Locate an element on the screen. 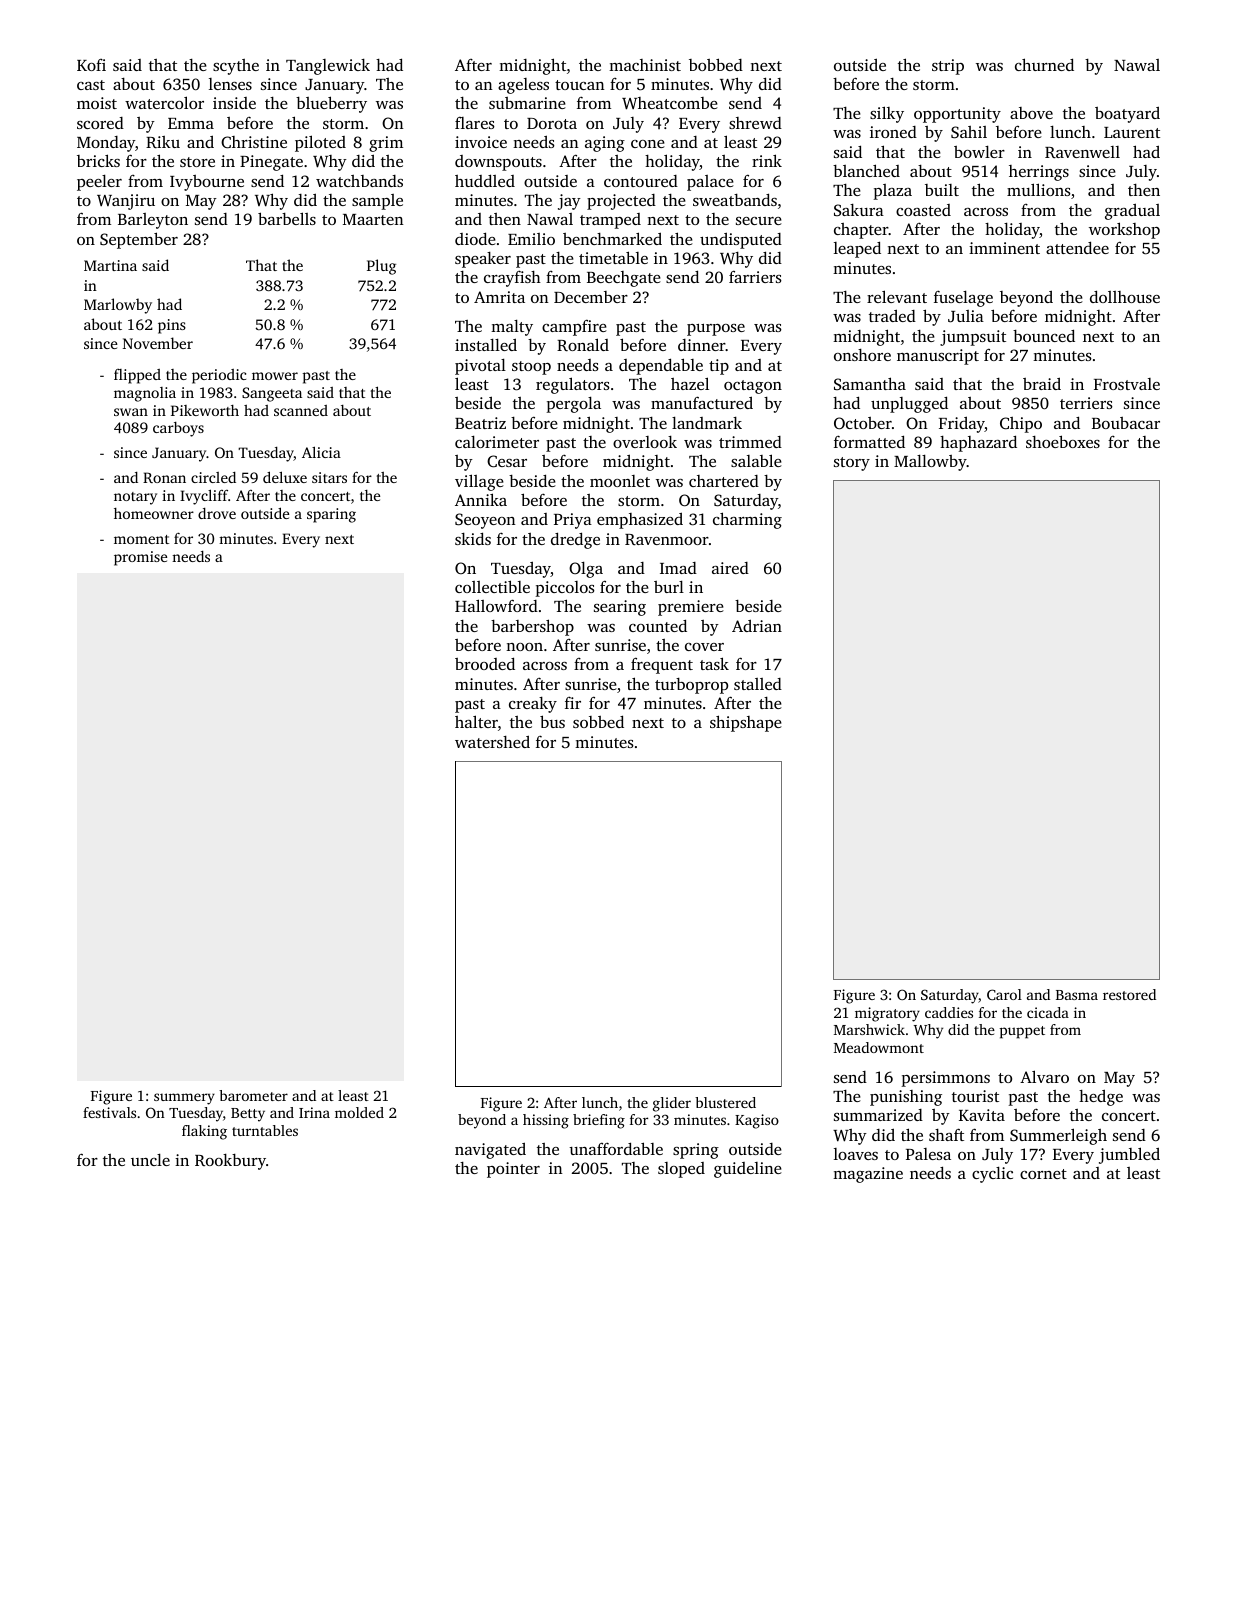 Image resolution: width=1237 pixels, height=1601 pixels. aired is located at coordinates (730, 568).
